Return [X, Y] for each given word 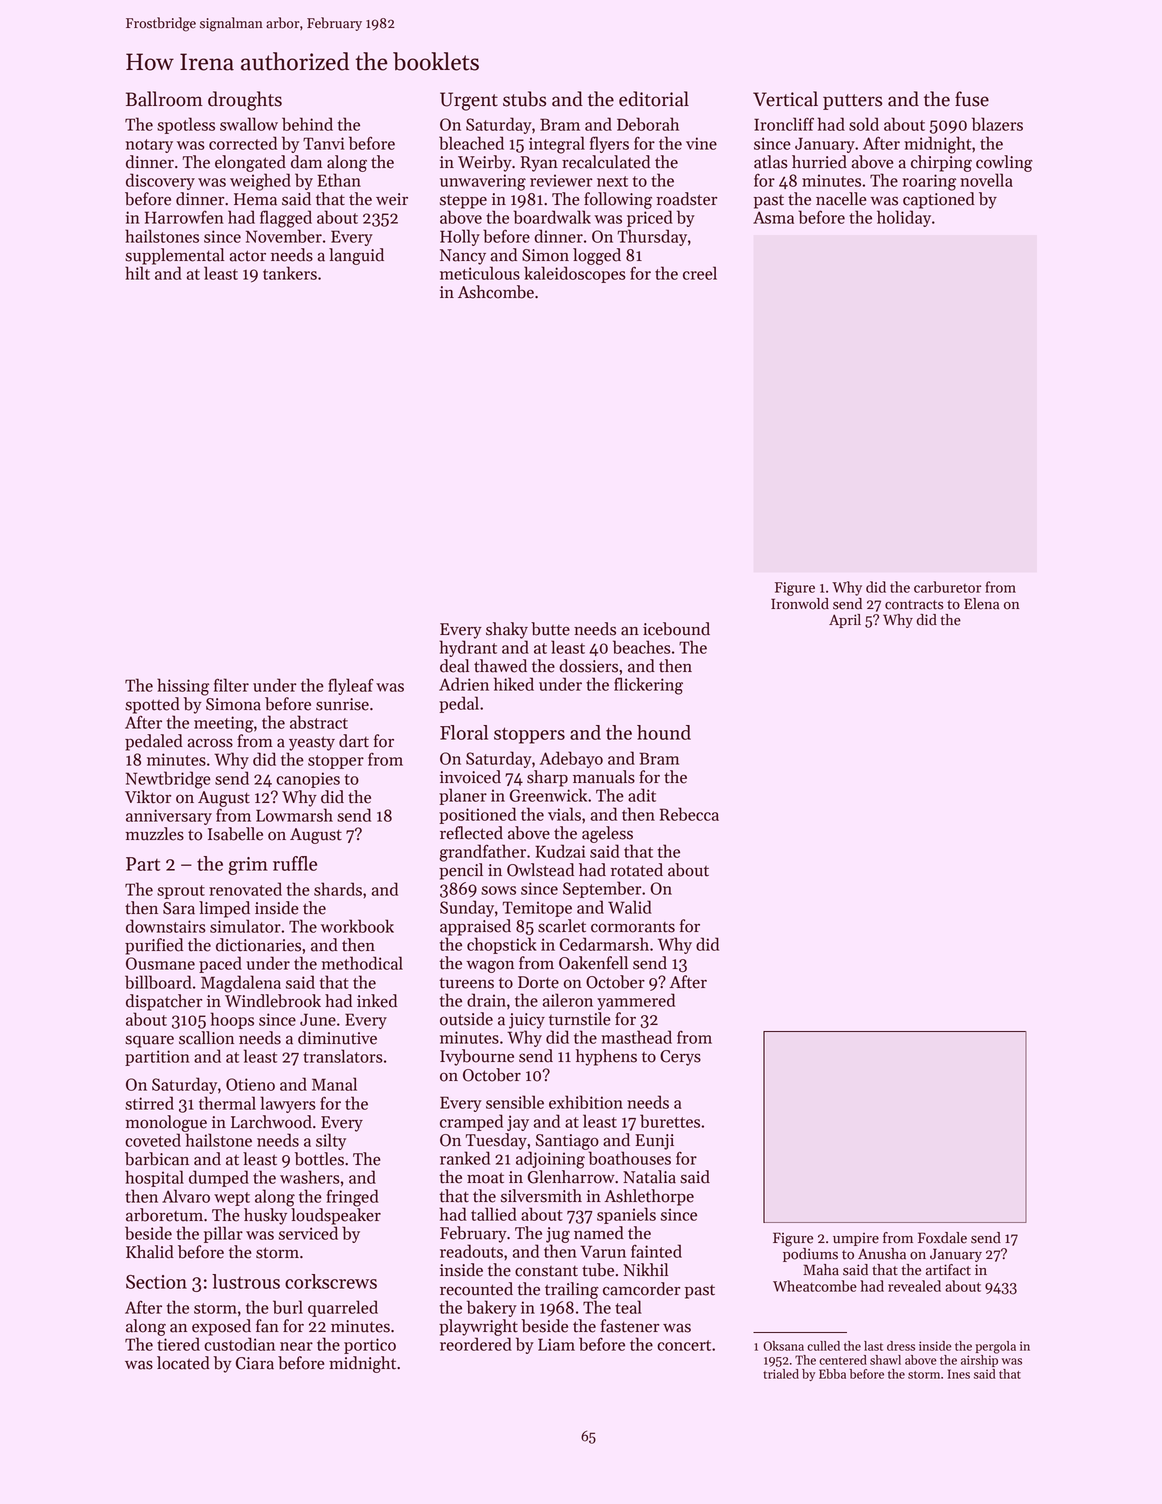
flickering [648, 686]
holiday [904, 218]
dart [354, 741]
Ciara [255, 1363]
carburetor [947, 587]
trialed [781, 1374]
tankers [290, 273]
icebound [676, 629]
